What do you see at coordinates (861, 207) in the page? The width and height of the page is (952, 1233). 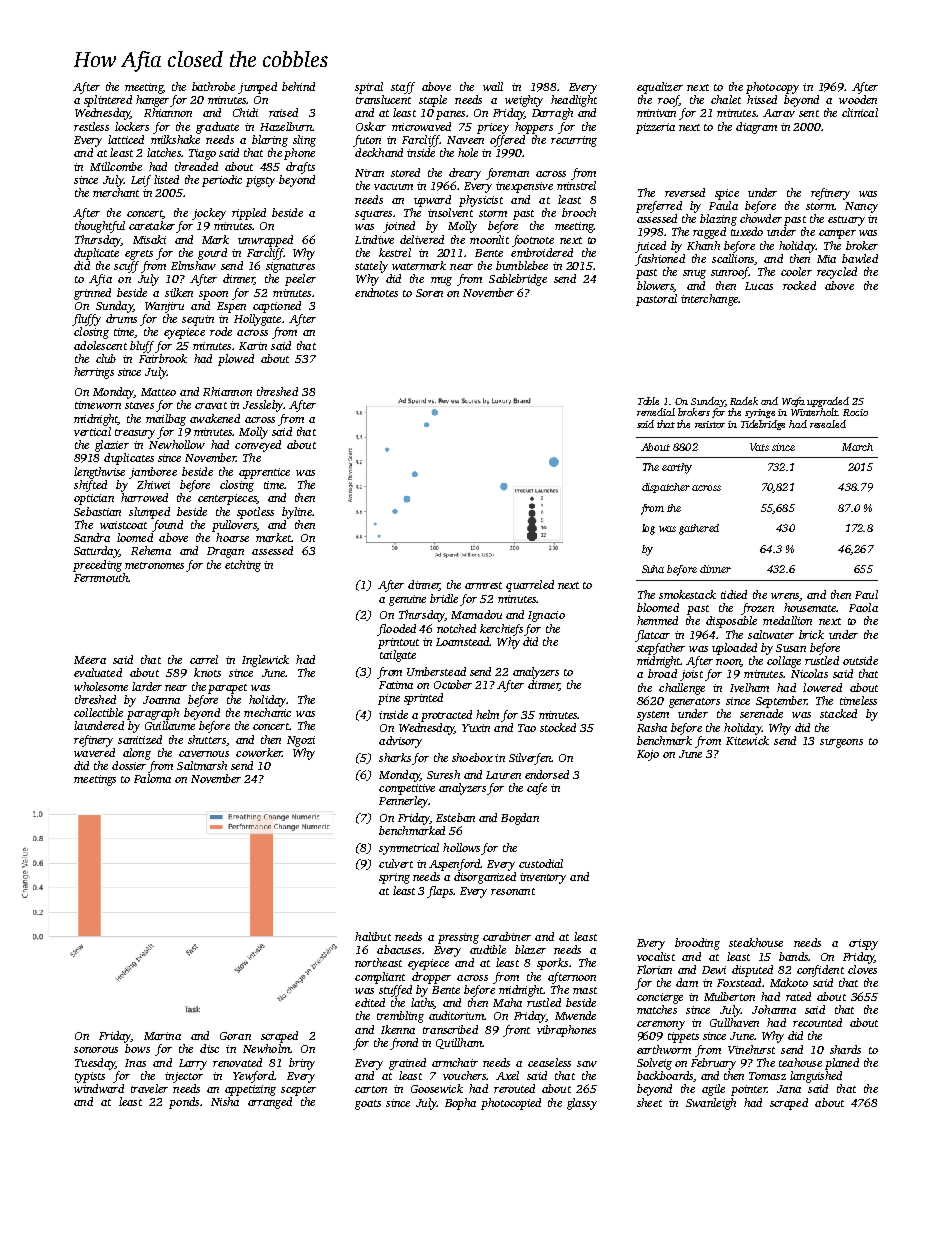 I see `Nancy` at bounding box center [861, 207].
